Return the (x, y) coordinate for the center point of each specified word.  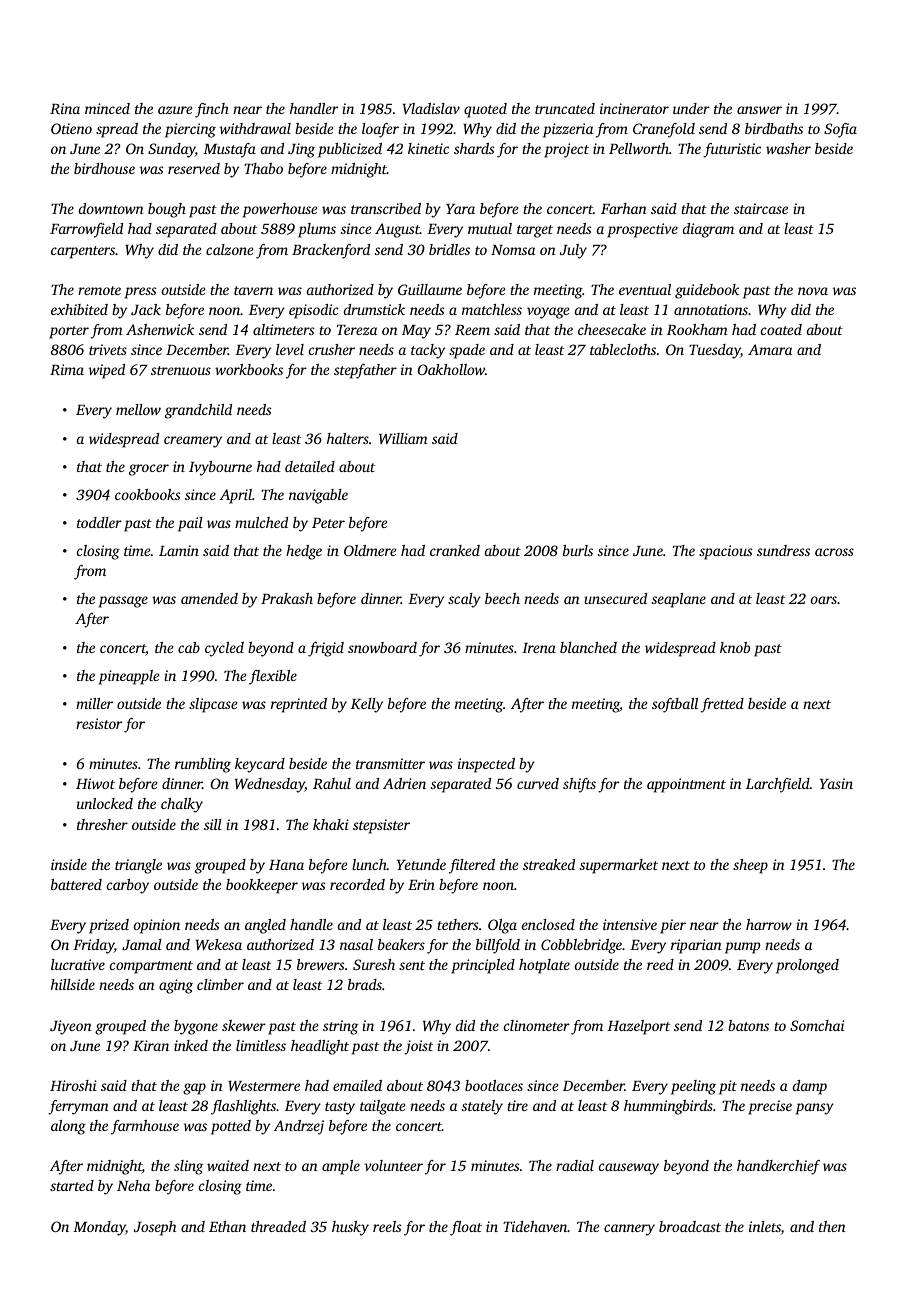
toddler (99, 522)
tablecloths (623, 349)
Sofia (840, 130)
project (566, 150)
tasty (340, 1108)
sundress (783, 550)
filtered (472, 866)
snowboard (382, 647)
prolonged (807, 966)
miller (94, 703)
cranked (455, 550)
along (68, 1127)
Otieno (71, 128)
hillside (73, 984)
